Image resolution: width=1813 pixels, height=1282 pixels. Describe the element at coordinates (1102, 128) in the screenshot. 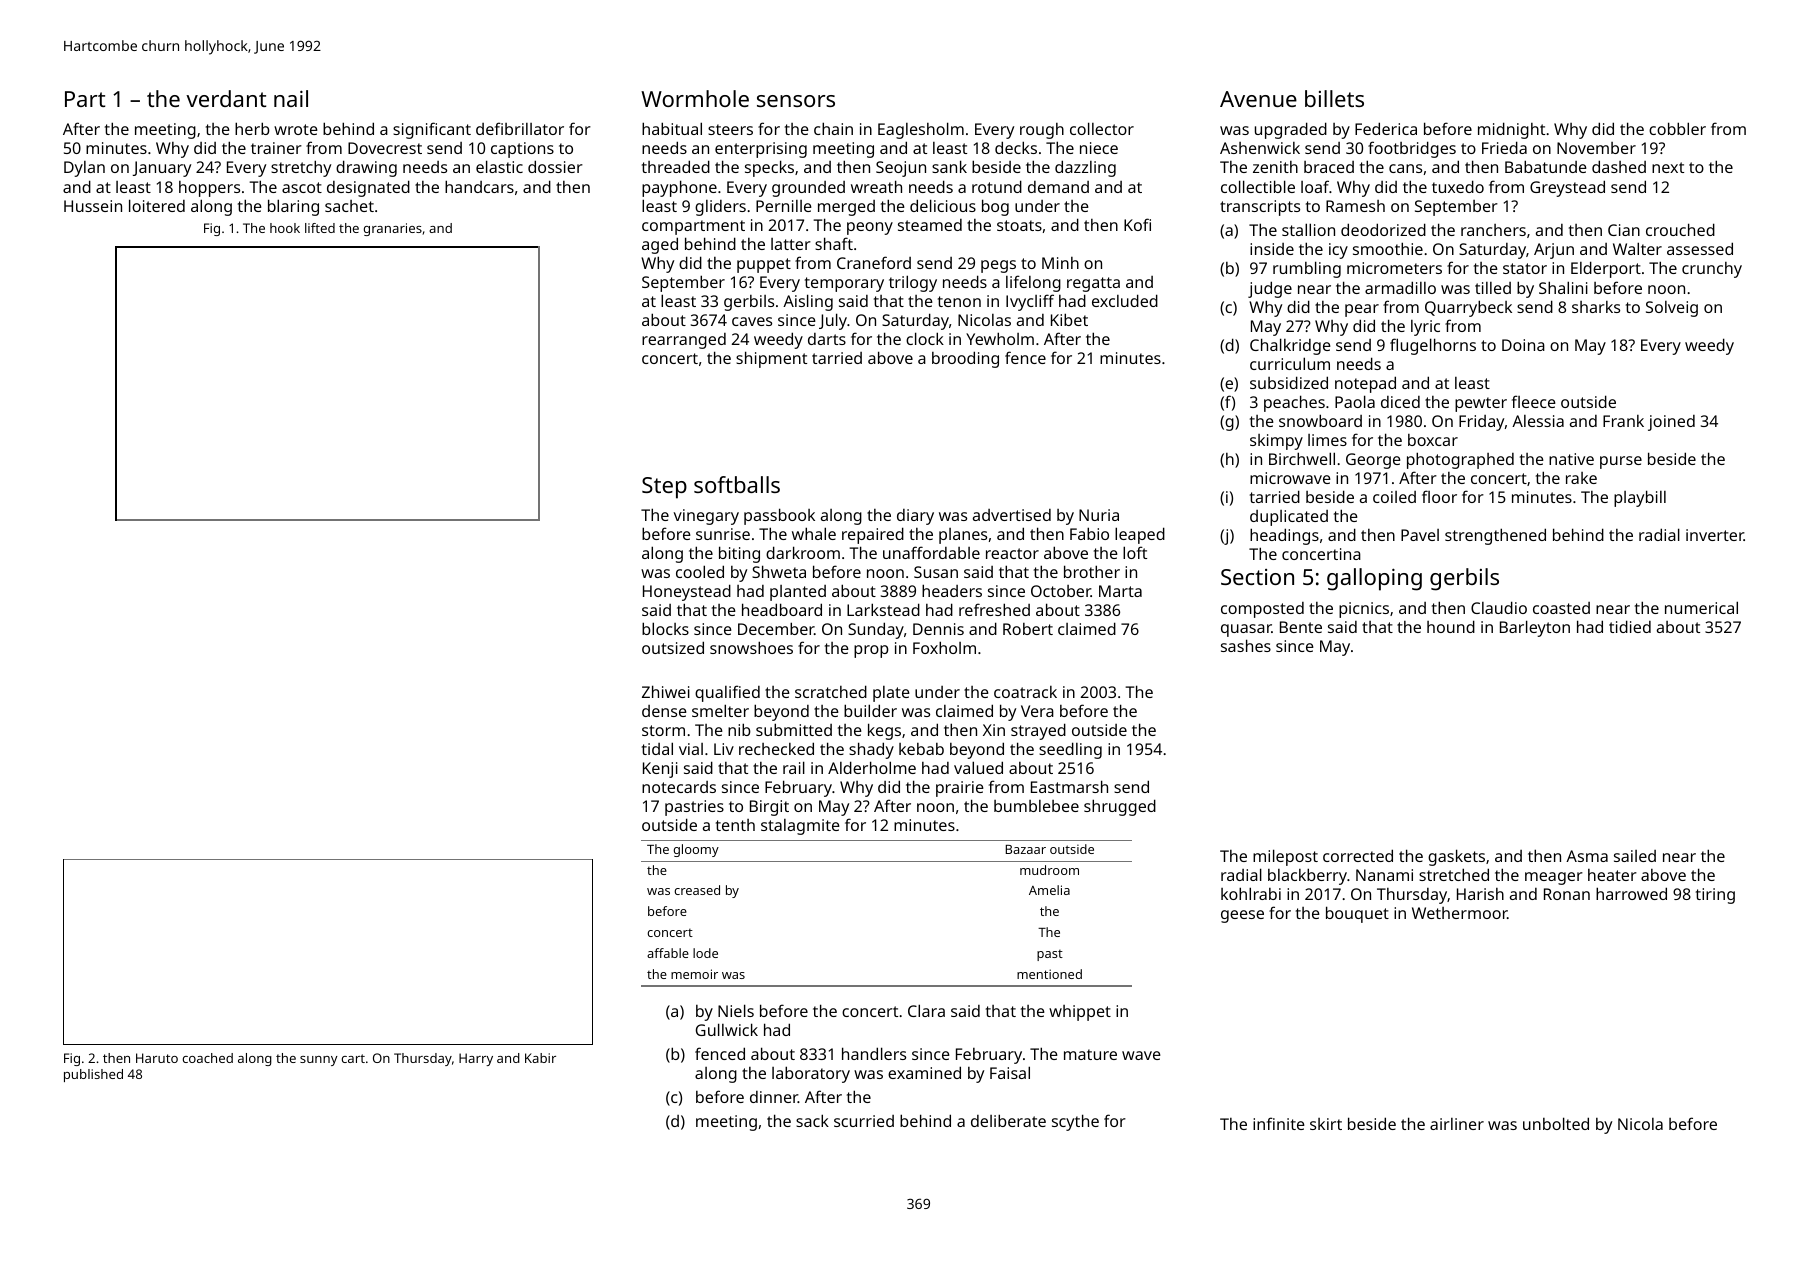

I see `collector` at that location.
